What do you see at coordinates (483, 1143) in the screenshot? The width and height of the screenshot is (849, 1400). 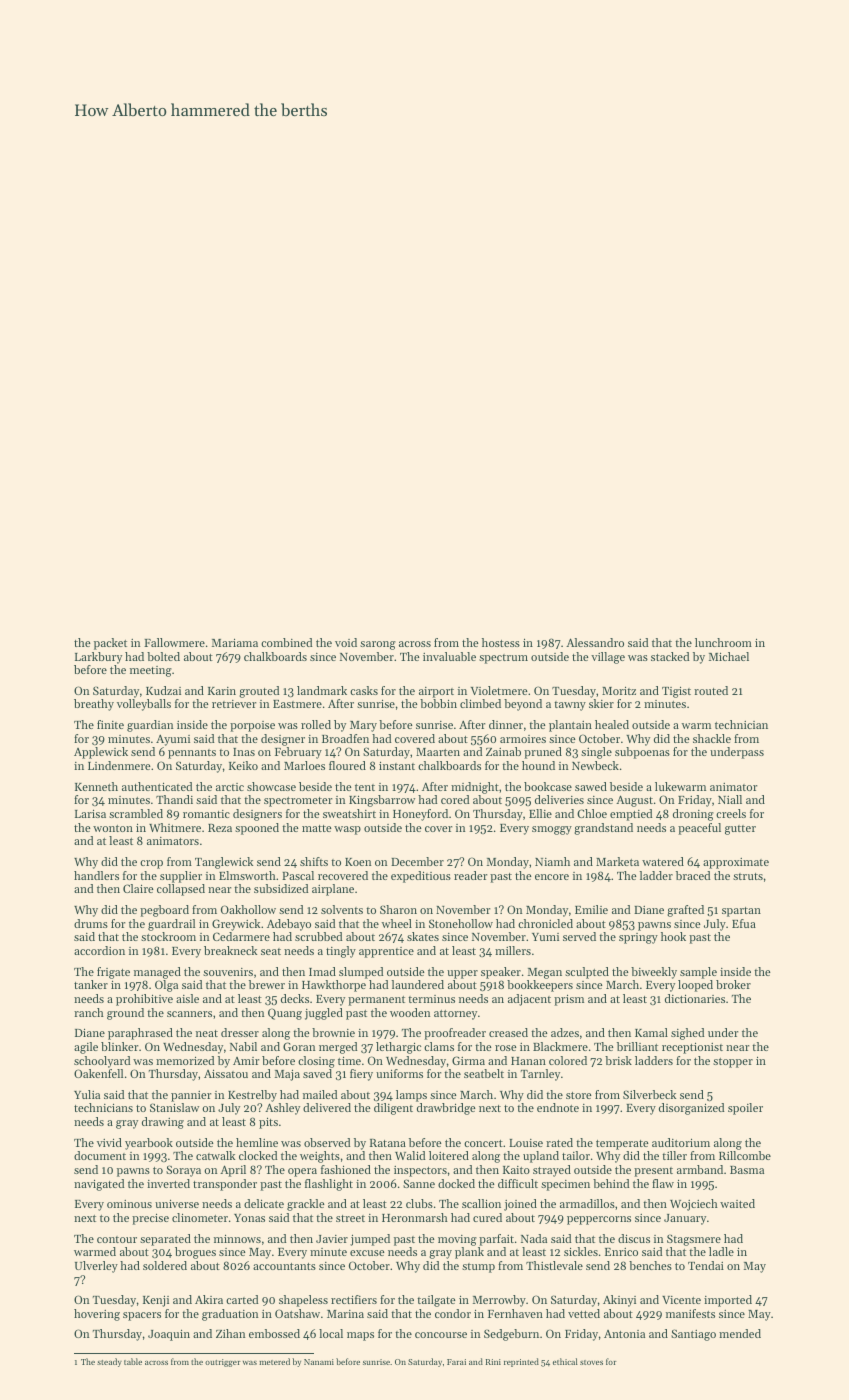 I see `concert` at bounding box center [483, 1143].
